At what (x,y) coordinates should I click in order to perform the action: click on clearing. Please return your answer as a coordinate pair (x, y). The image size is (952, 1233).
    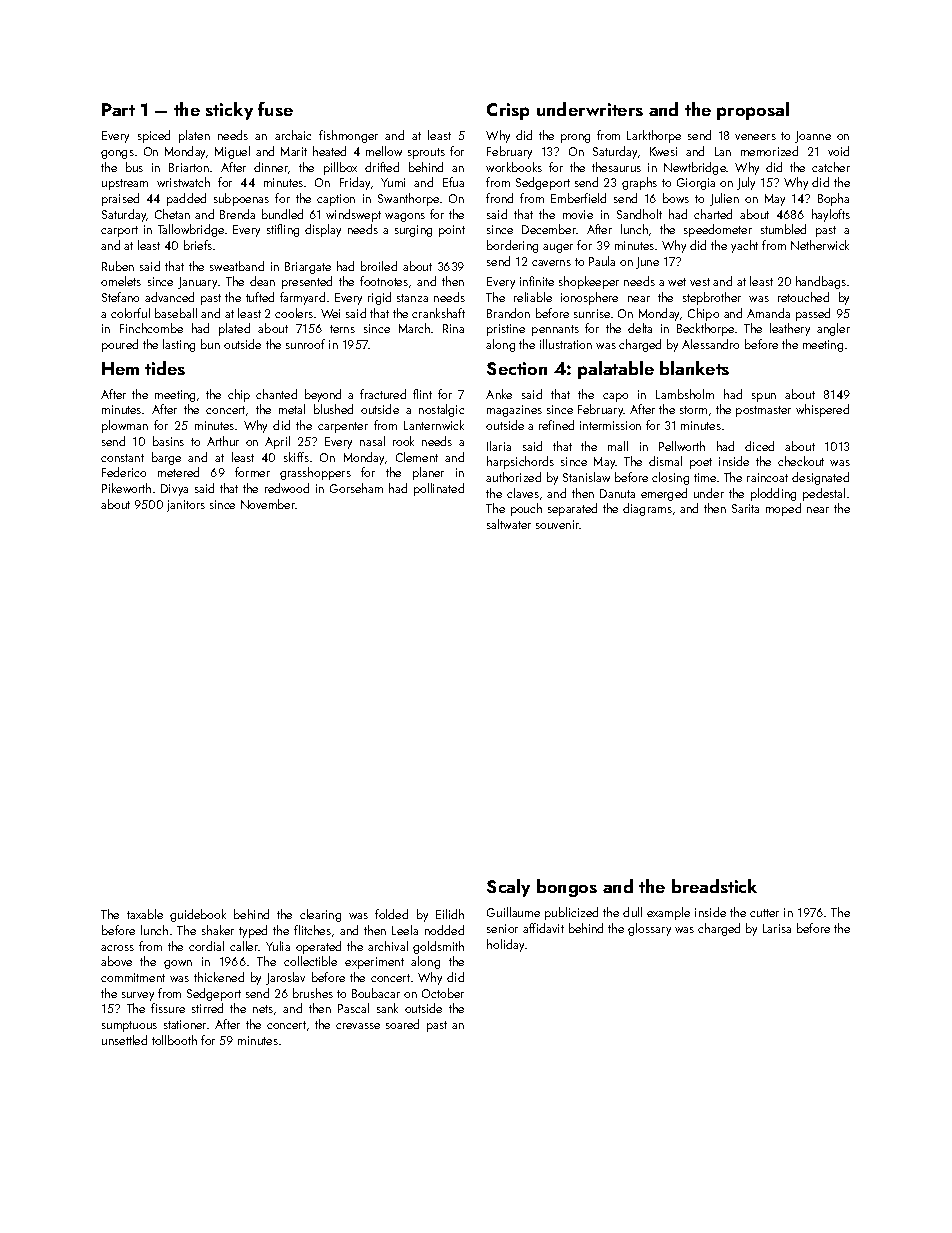
    Looking at the image, I should click on (320, 915).
